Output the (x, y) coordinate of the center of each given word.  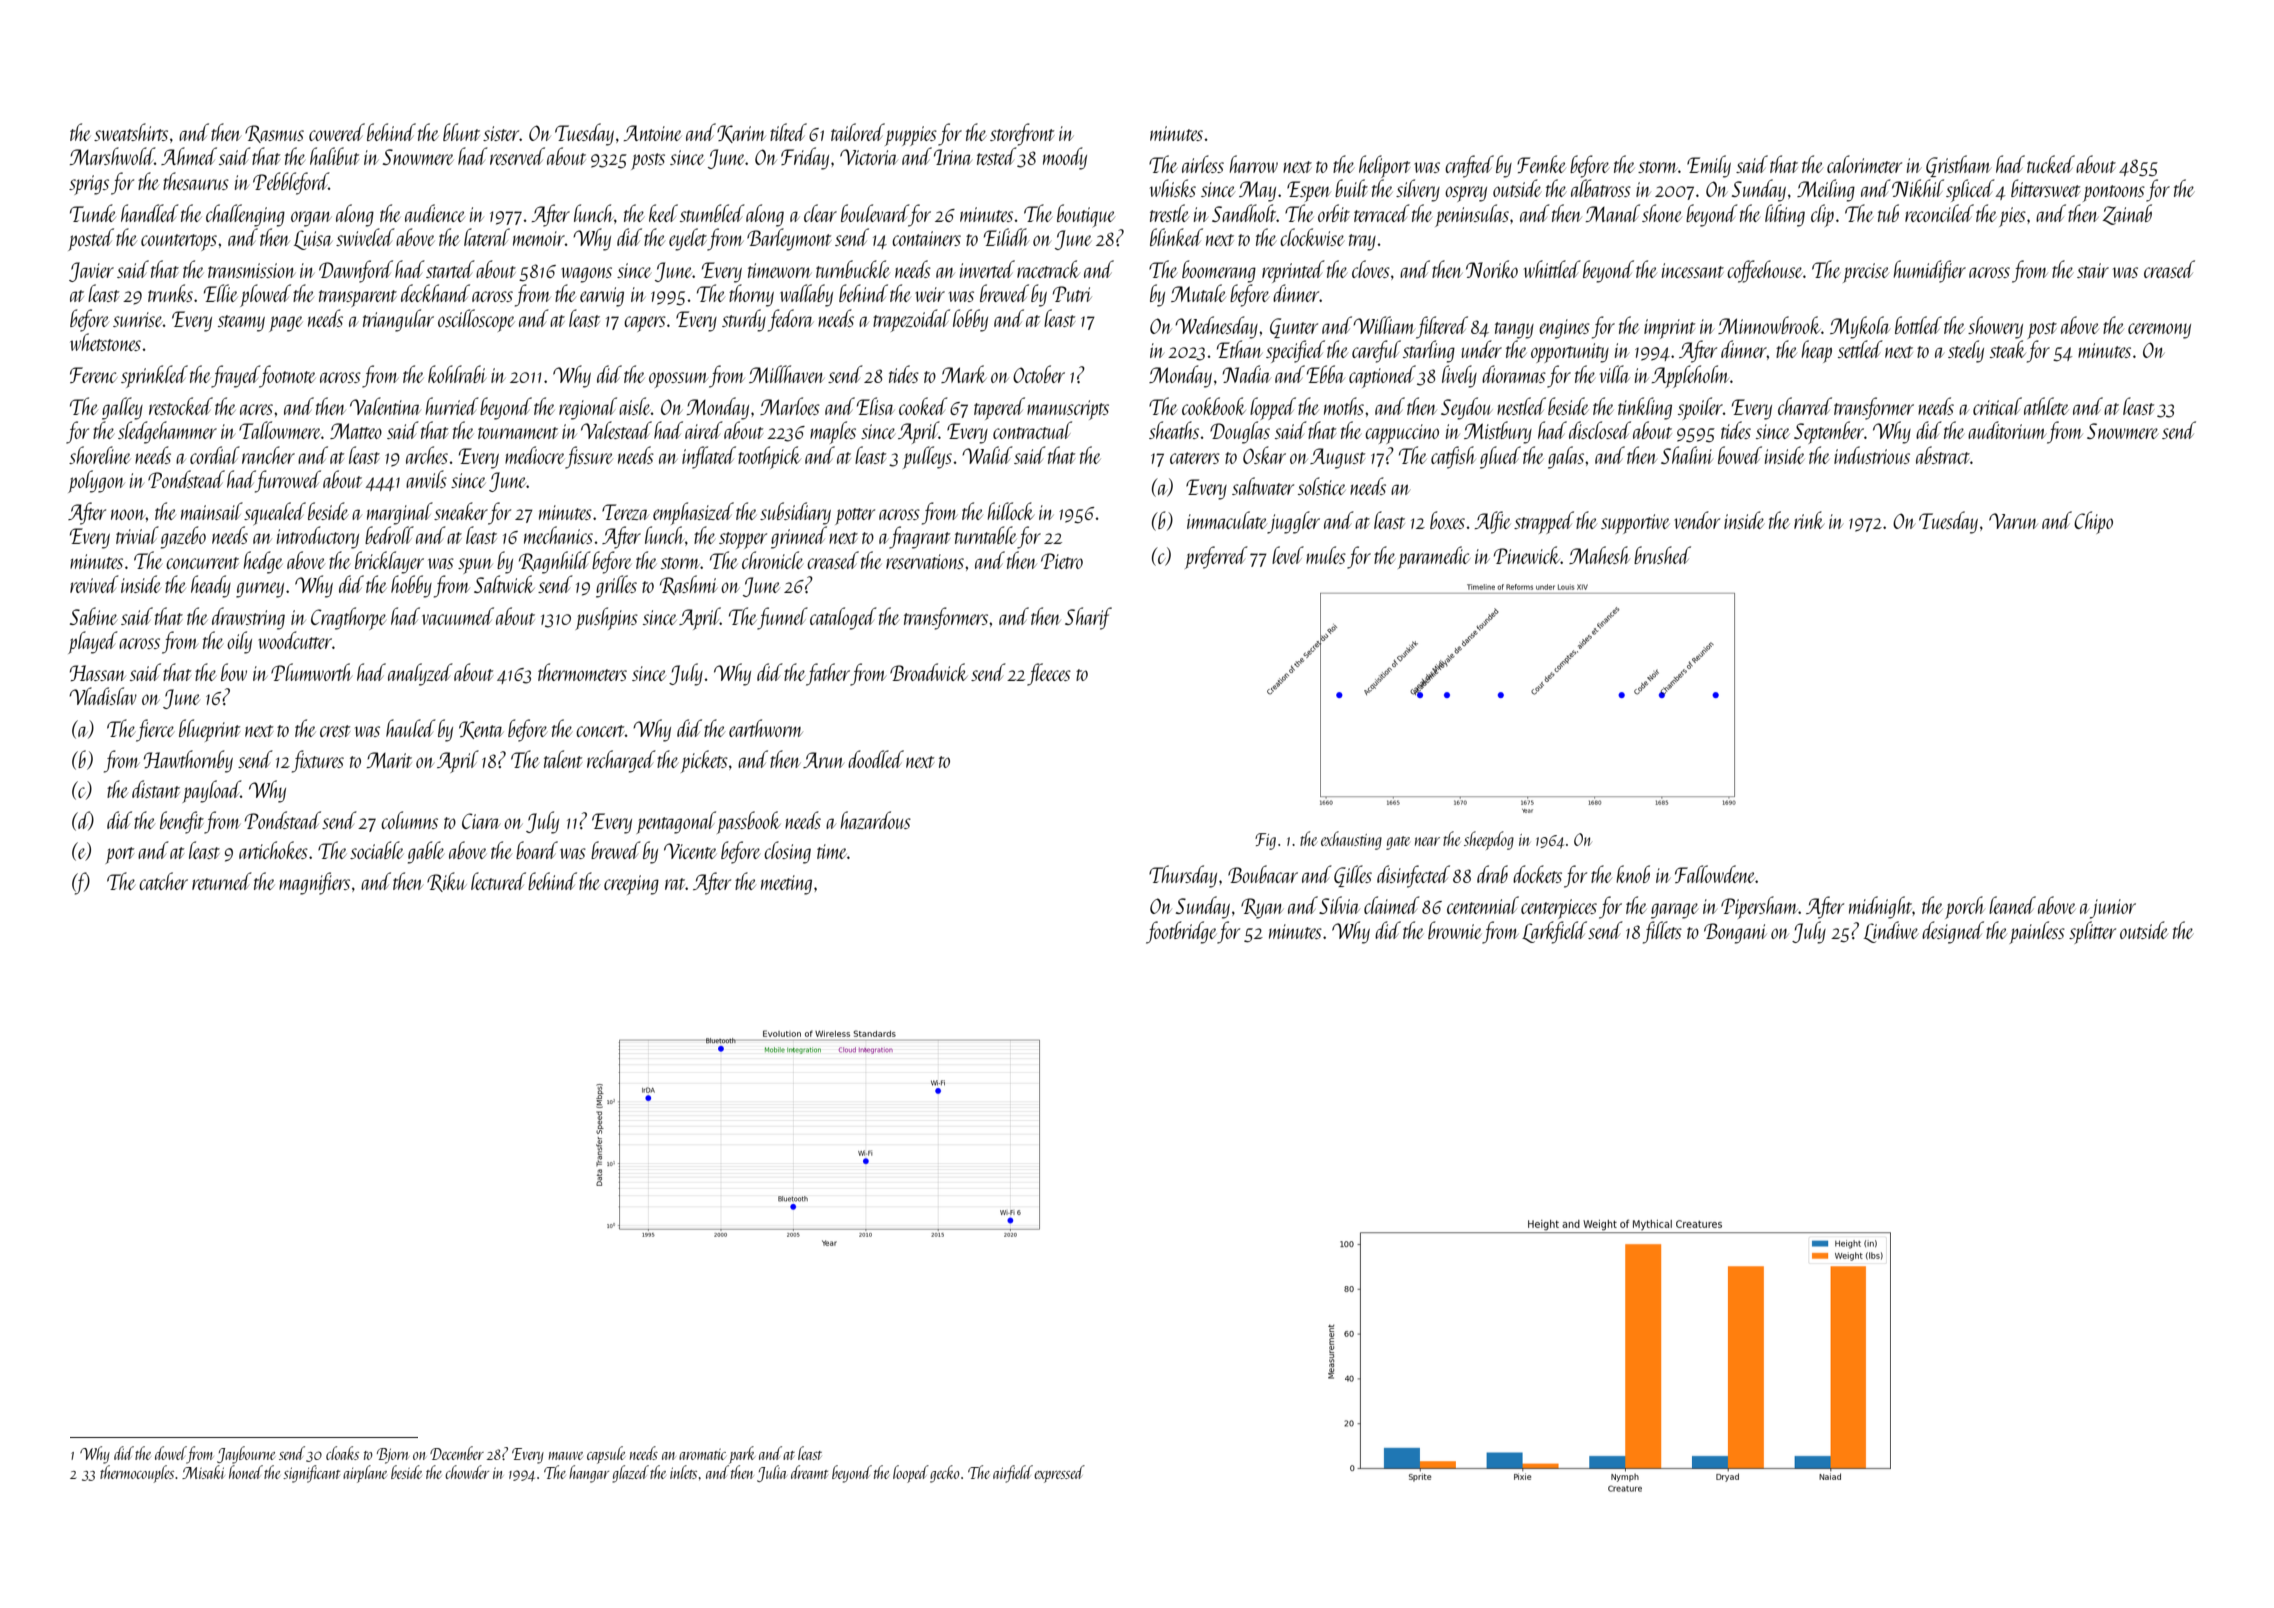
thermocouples (137, 1474)
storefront (1022, 134)
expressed (1059, 1474)
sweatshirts (131, 132)
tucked (2051, 164)
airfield (1013, 1474)
